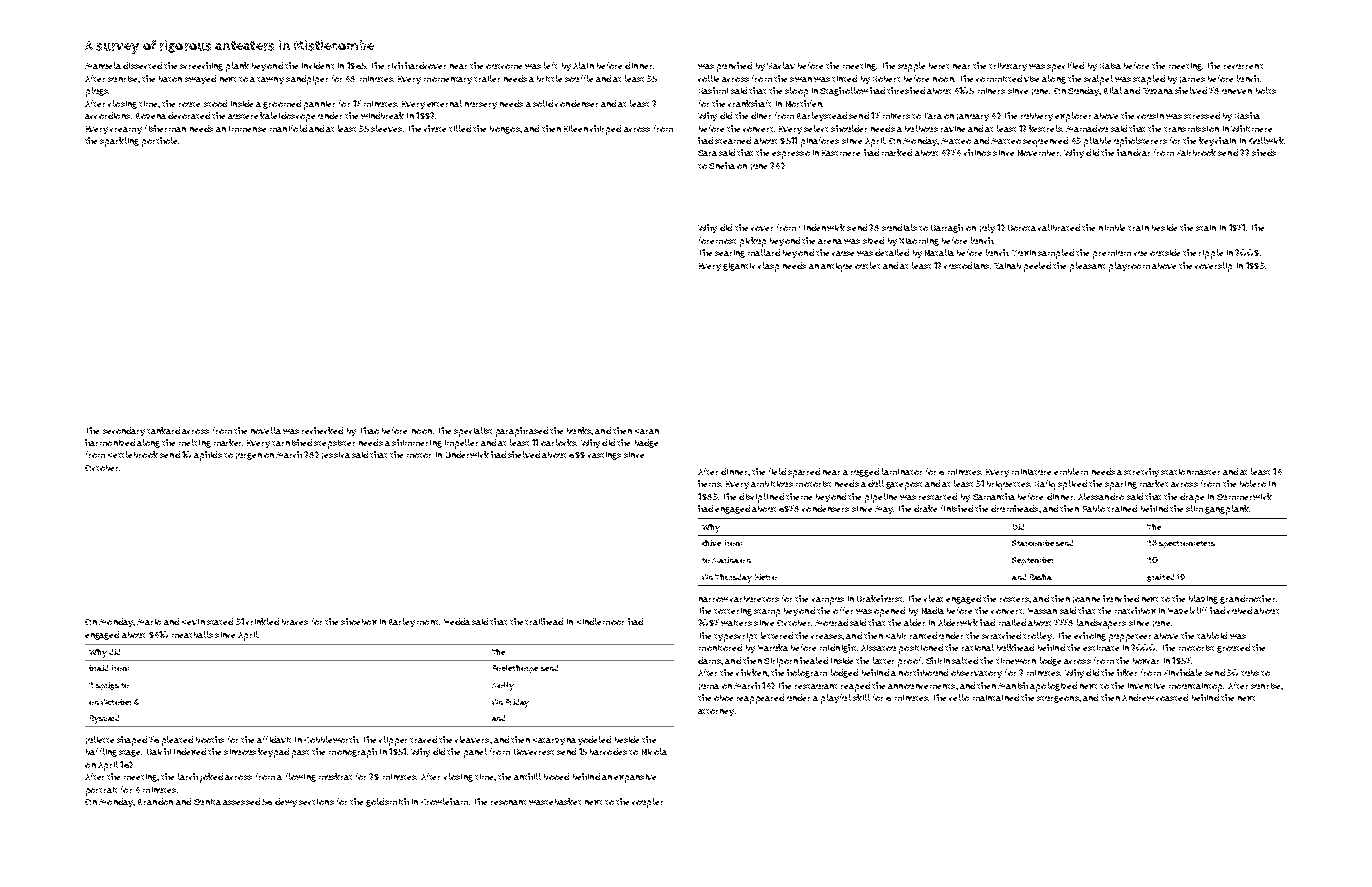  Describe the element at coordinates (266, 430) in the screenshot. I see `novella` at that location.
